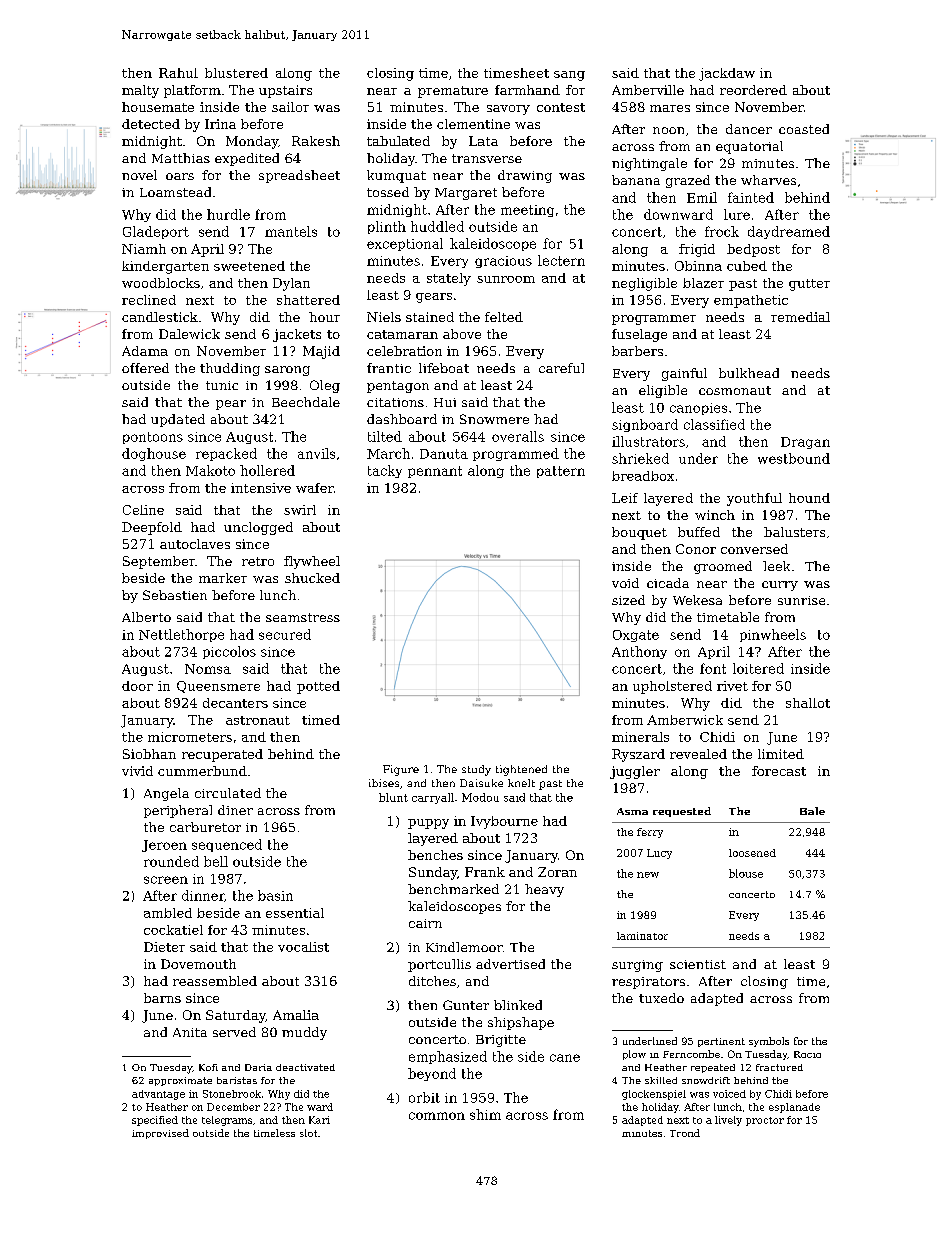  Describe the element at coordinates (203, 896) in the screenshot. I see `dinner` at that location.
